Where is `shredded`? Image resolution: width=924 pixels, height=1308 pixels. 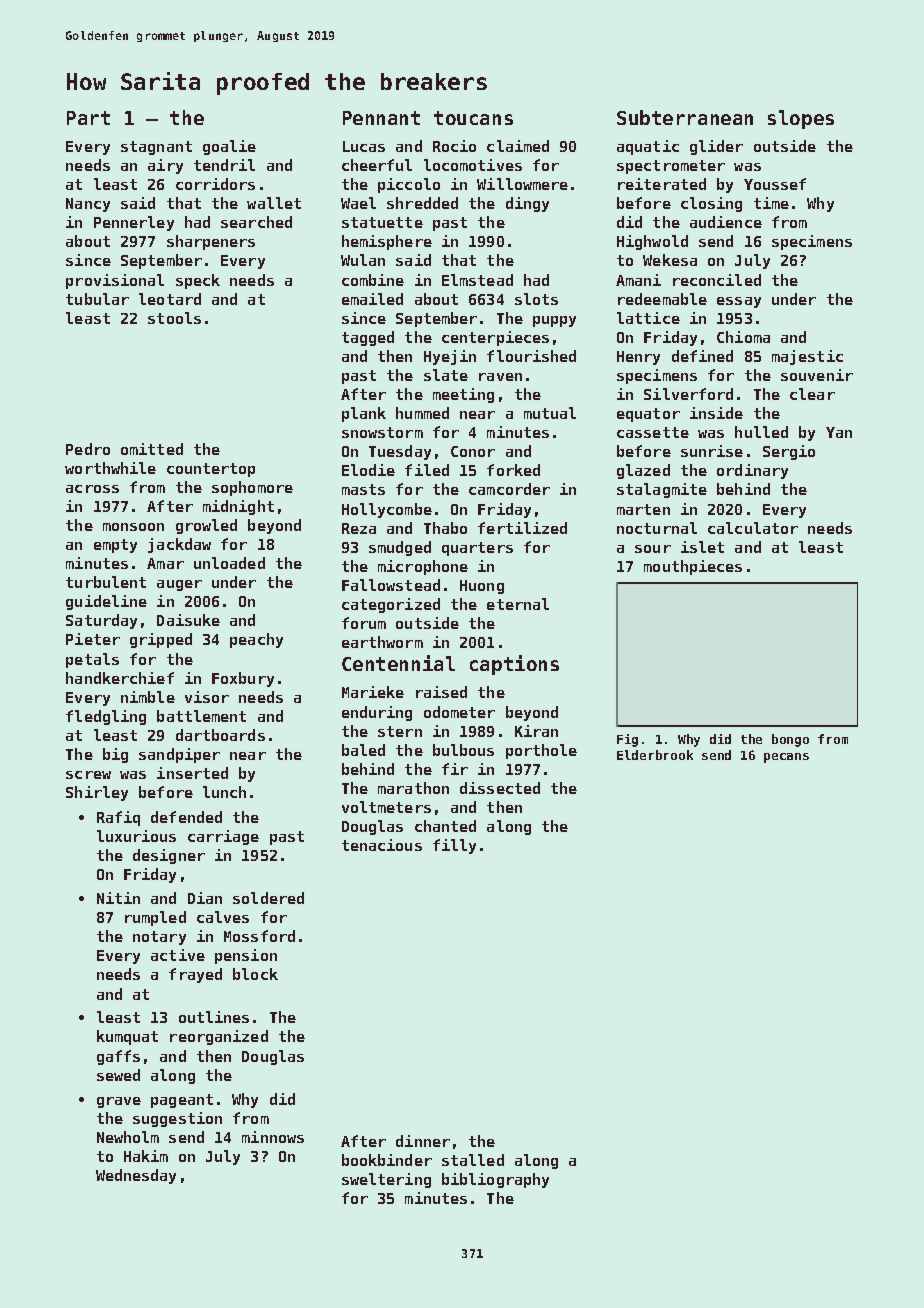
shredded is located at coordinates (422, 203).
